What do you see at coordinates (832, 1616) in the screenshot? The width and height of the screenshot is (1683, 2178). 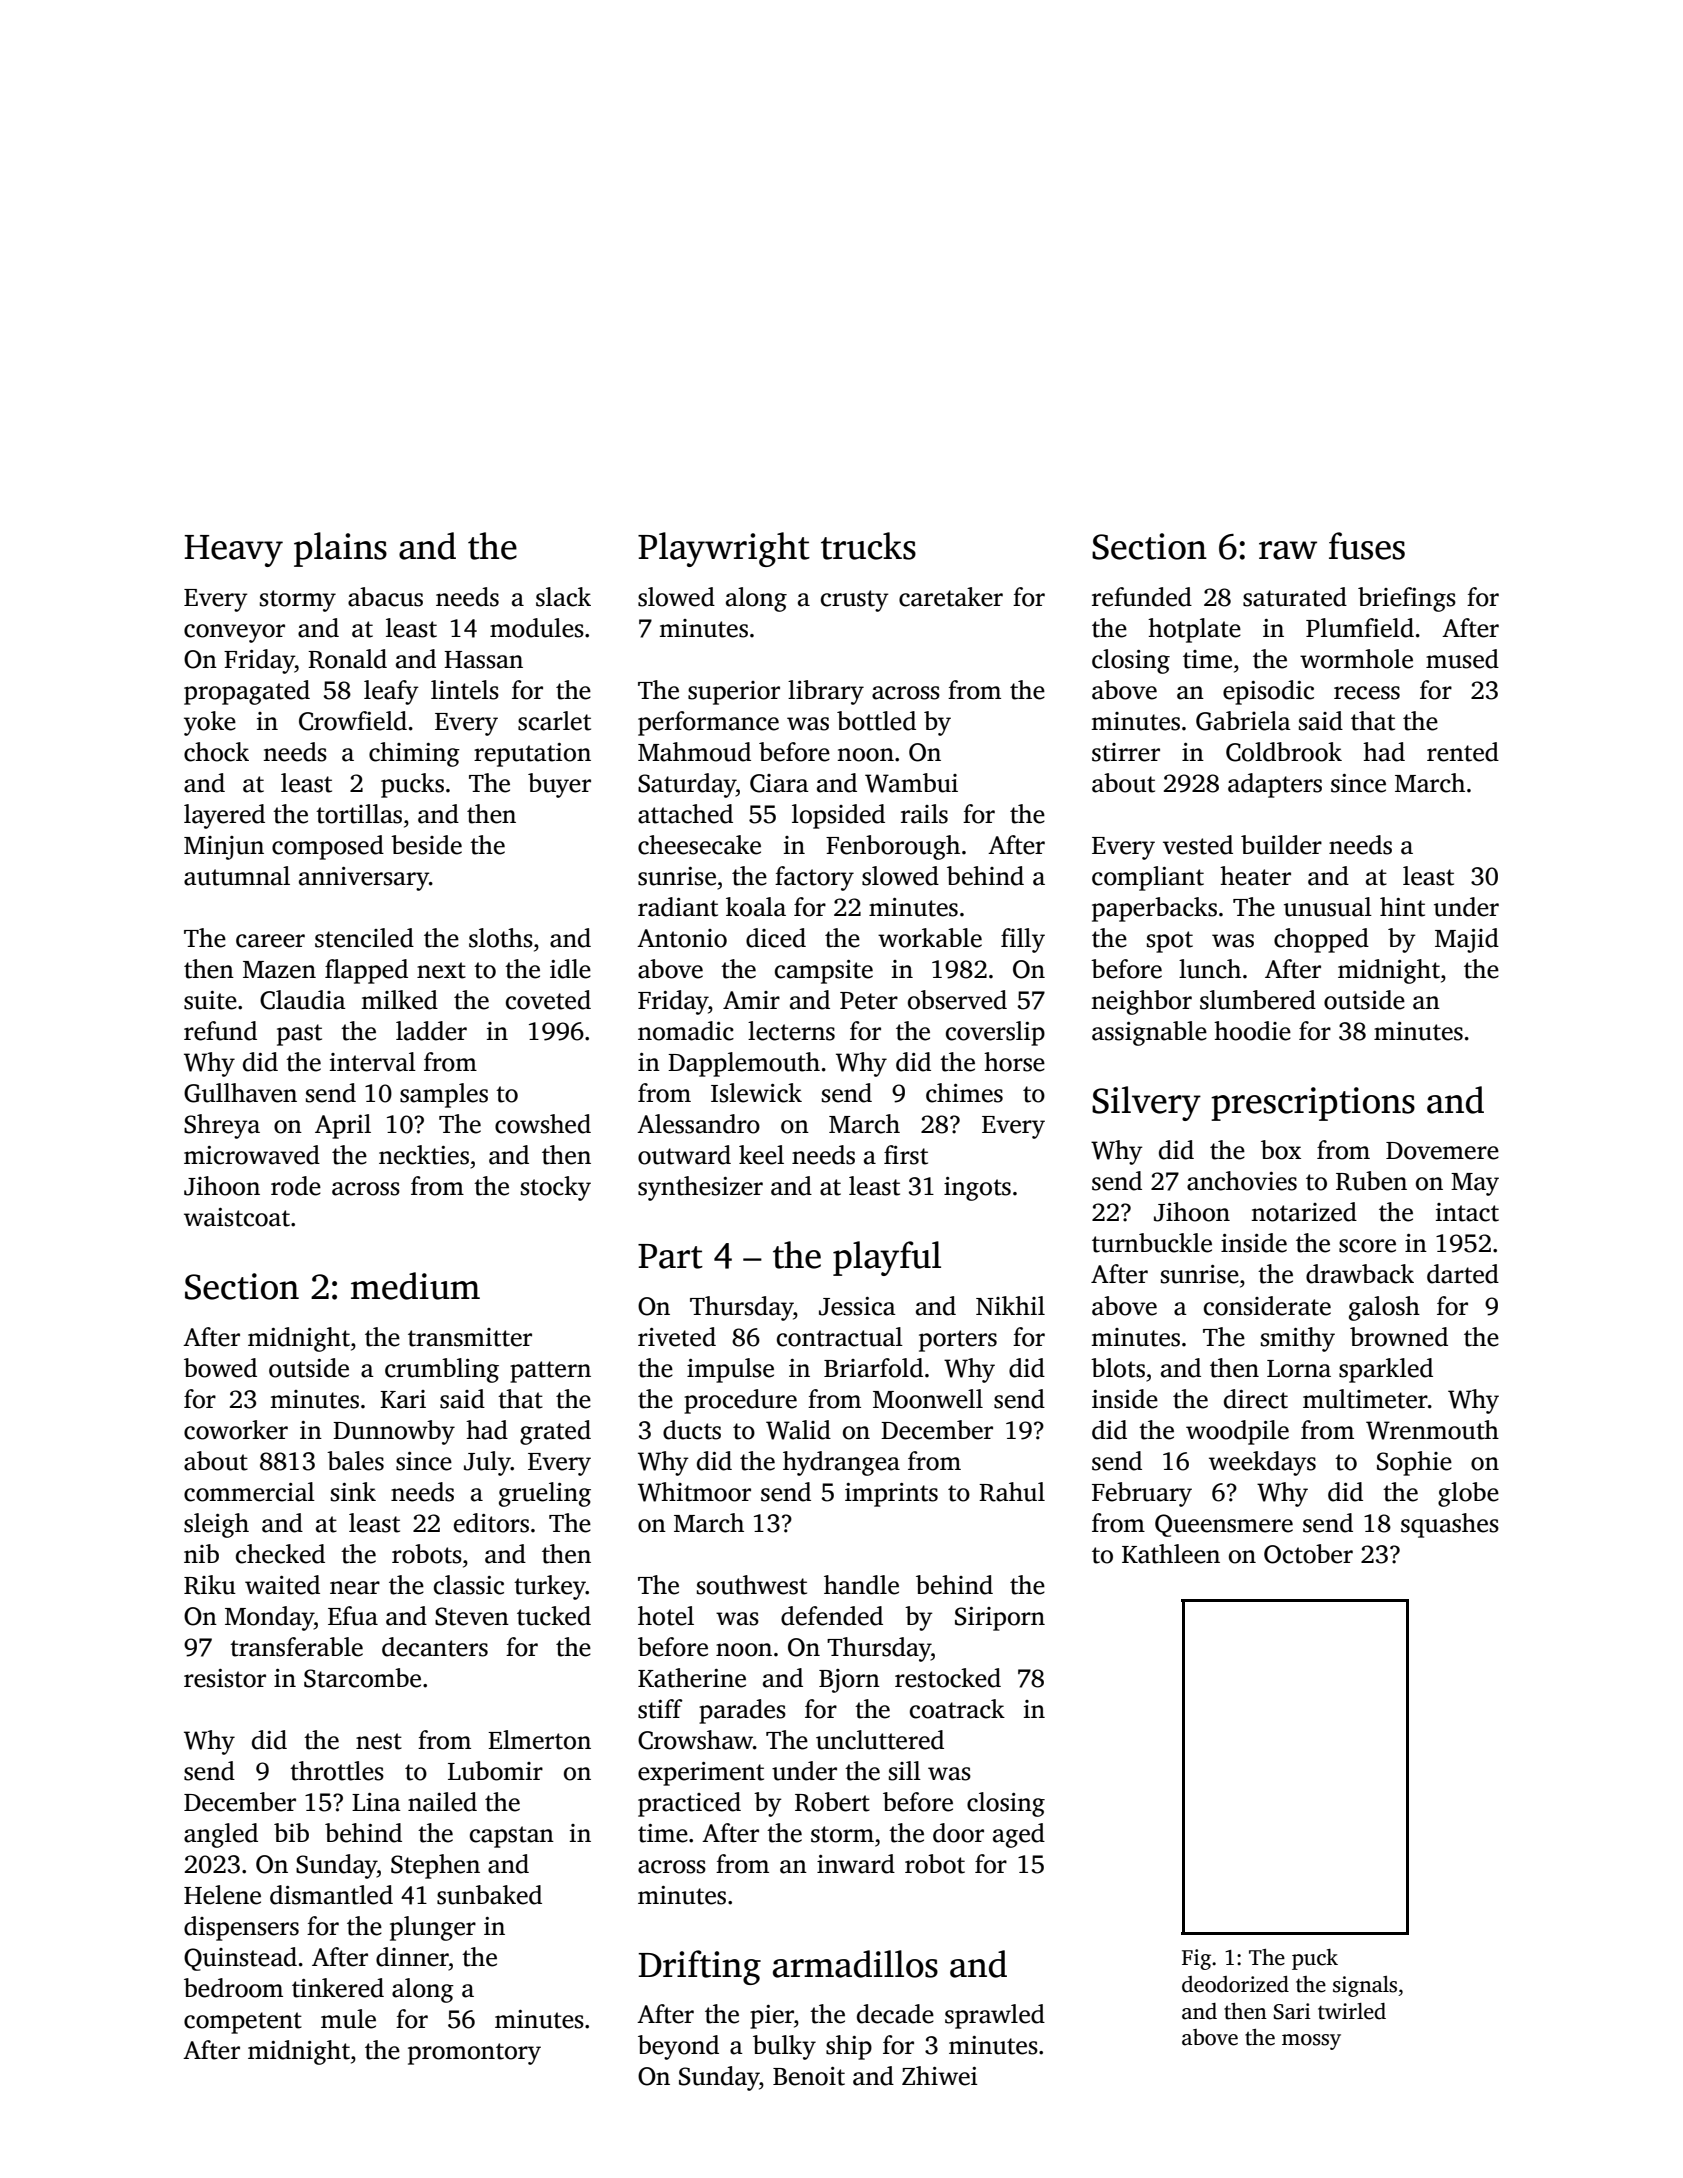 I see `defended` at bounding box center [832, 1616].
